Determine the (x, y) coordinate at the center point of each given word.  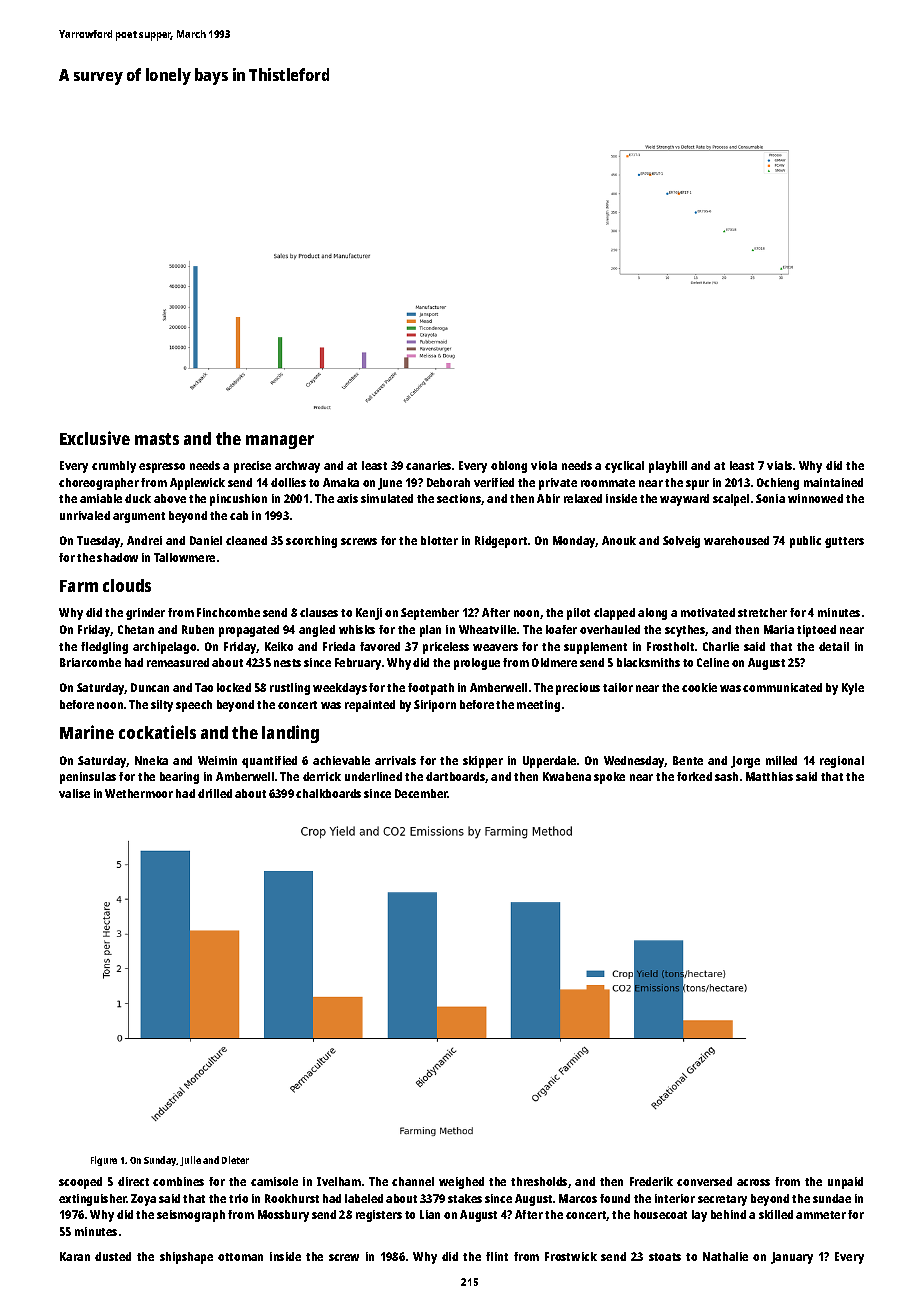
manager (280, 442)
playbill (668, 467)
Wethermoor (139, 793)
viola (544, 465)
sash (726, 776)
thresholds (539, 1181)
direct (133, 1181)
